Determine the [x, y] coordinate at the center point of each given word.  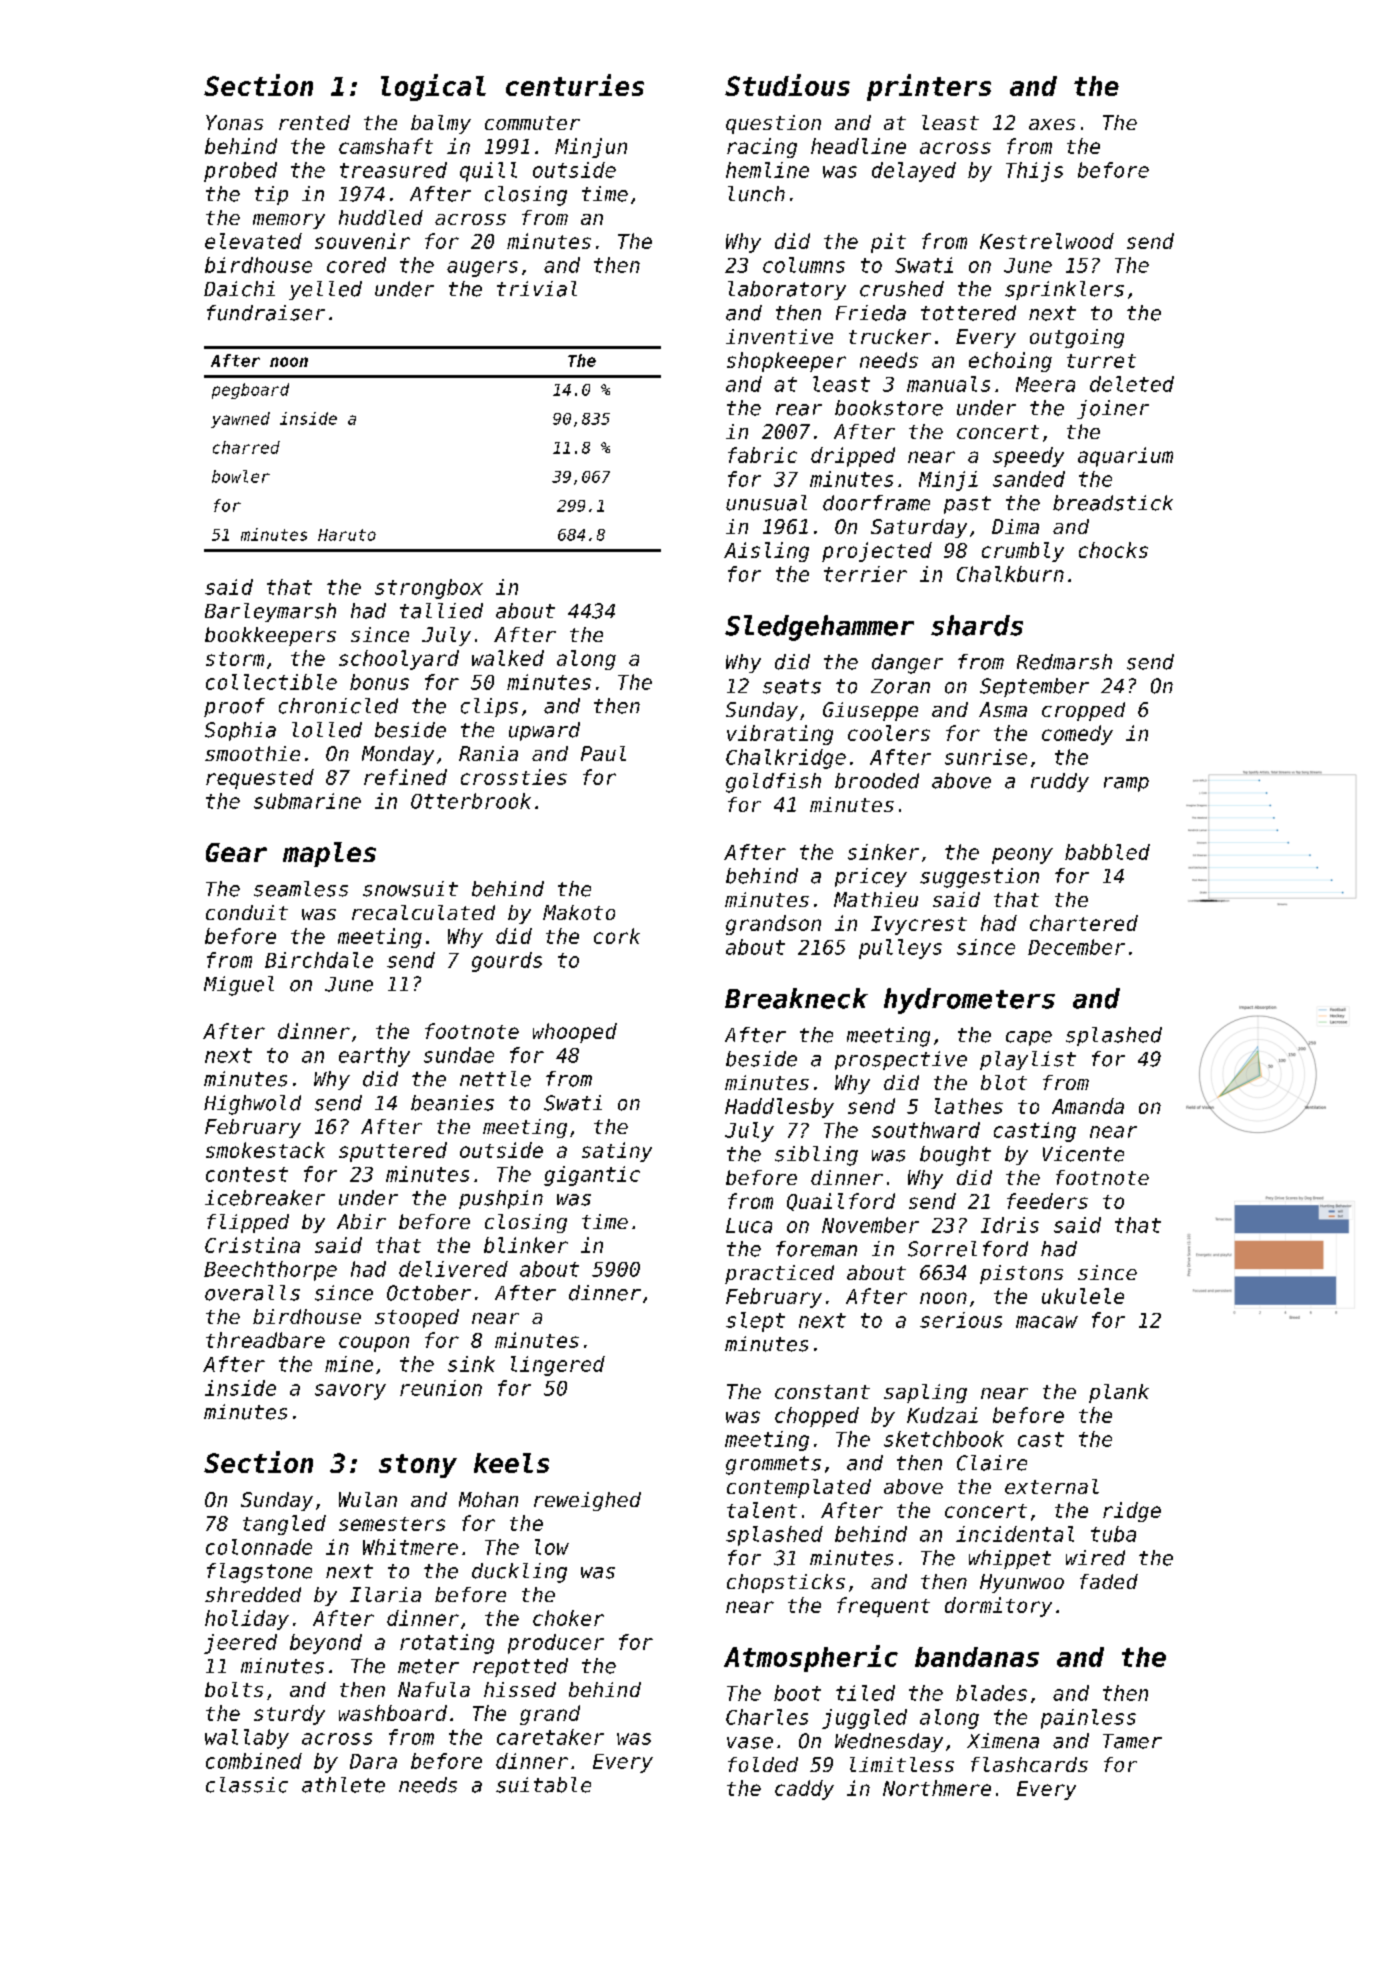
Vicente [1083, 1154]
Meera [1045, 384]
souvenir [362, 241]
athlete [343, 1785]
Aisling [766, 552]
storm [235, 659]
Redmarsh [1064, 662]
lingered [558, 1366]
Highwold [252, 1105]
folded [763, 1764]
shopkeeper [786, 362]
